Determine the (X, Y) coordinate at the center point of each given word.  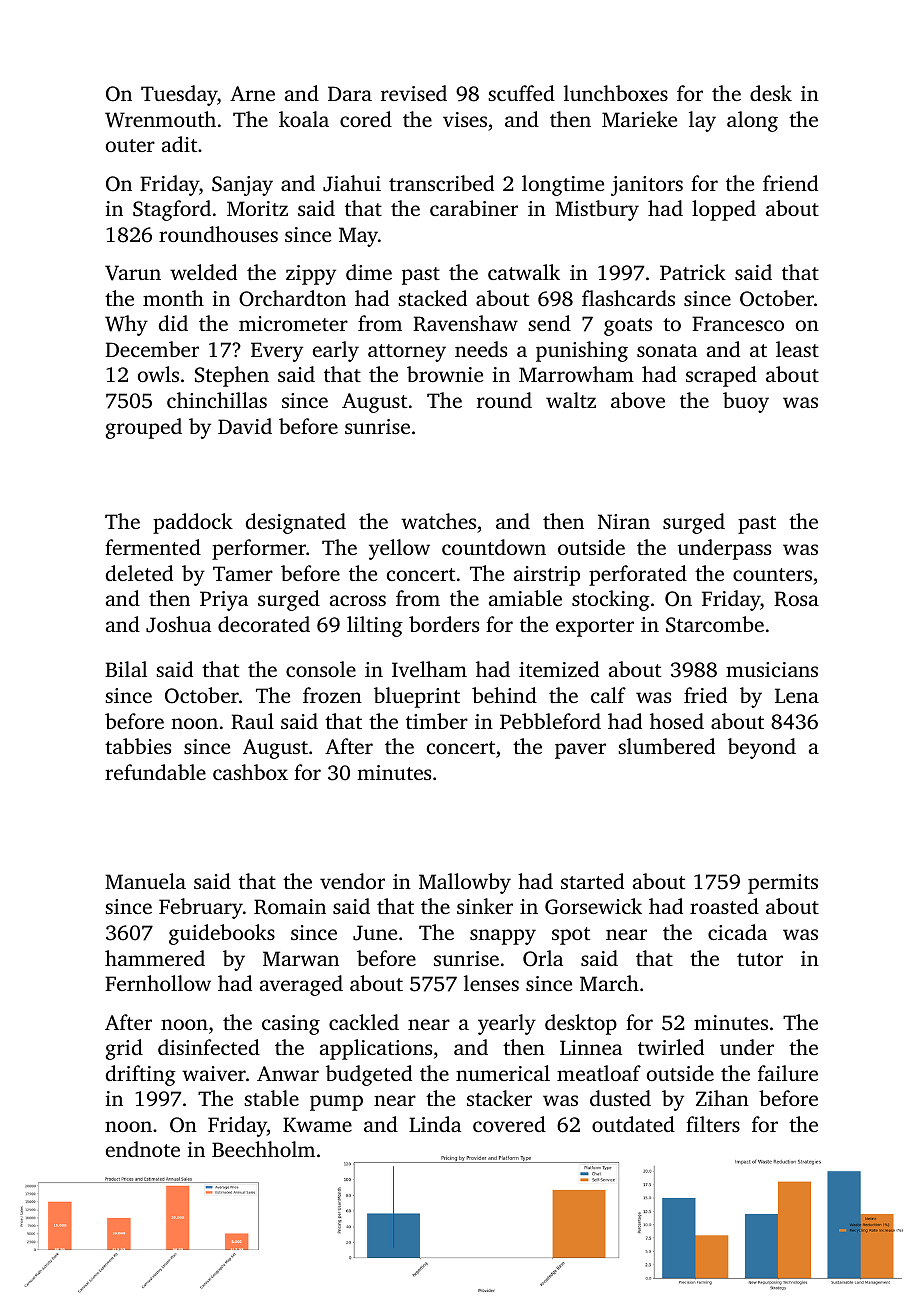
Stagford (172, 210)
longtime (563, 185)
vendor (352, 881)
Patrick (693, 272)
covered (509, 1124)
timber (437, 721)
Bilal (126, 669)
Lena (797, 695)
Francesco (738, 323)
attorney (407, 353)
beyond (762, 748)
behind (504, 695)
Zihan (722, 1098)
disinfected (209, 1047)
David (245, 426)
